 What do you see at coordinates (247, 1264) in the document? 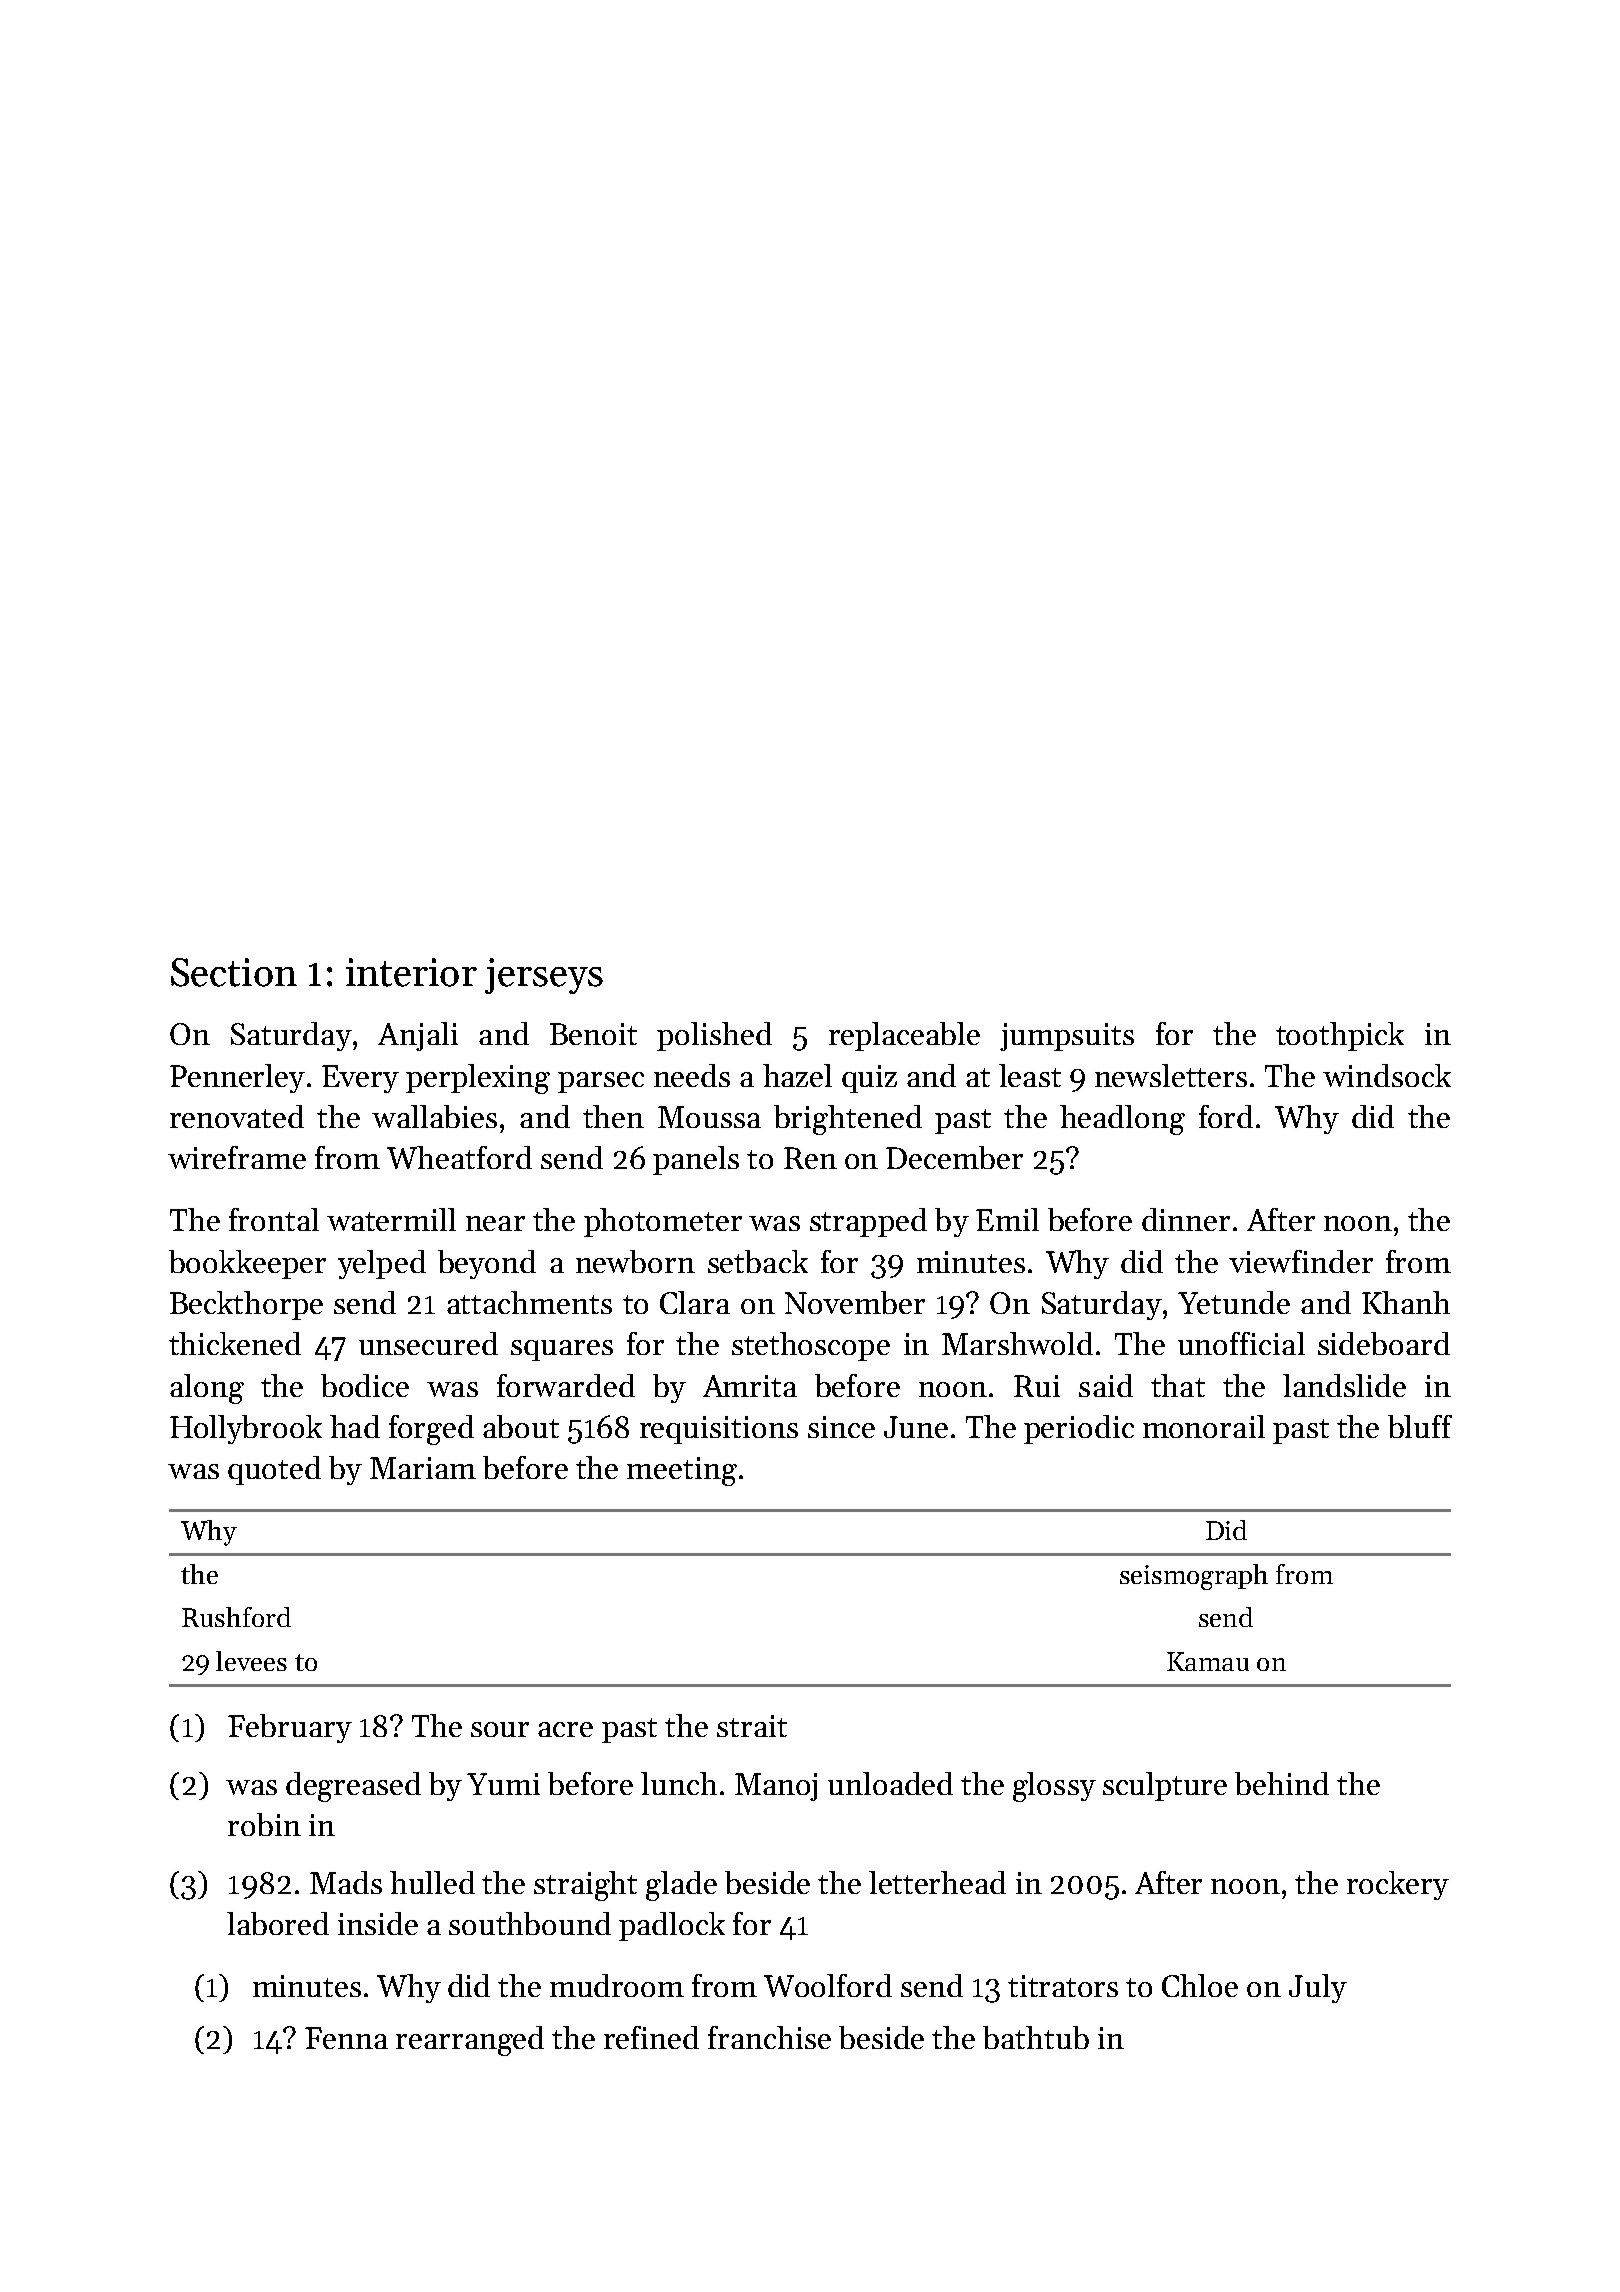
I see `bookkeeper` at bounding box center [247, 1264].
